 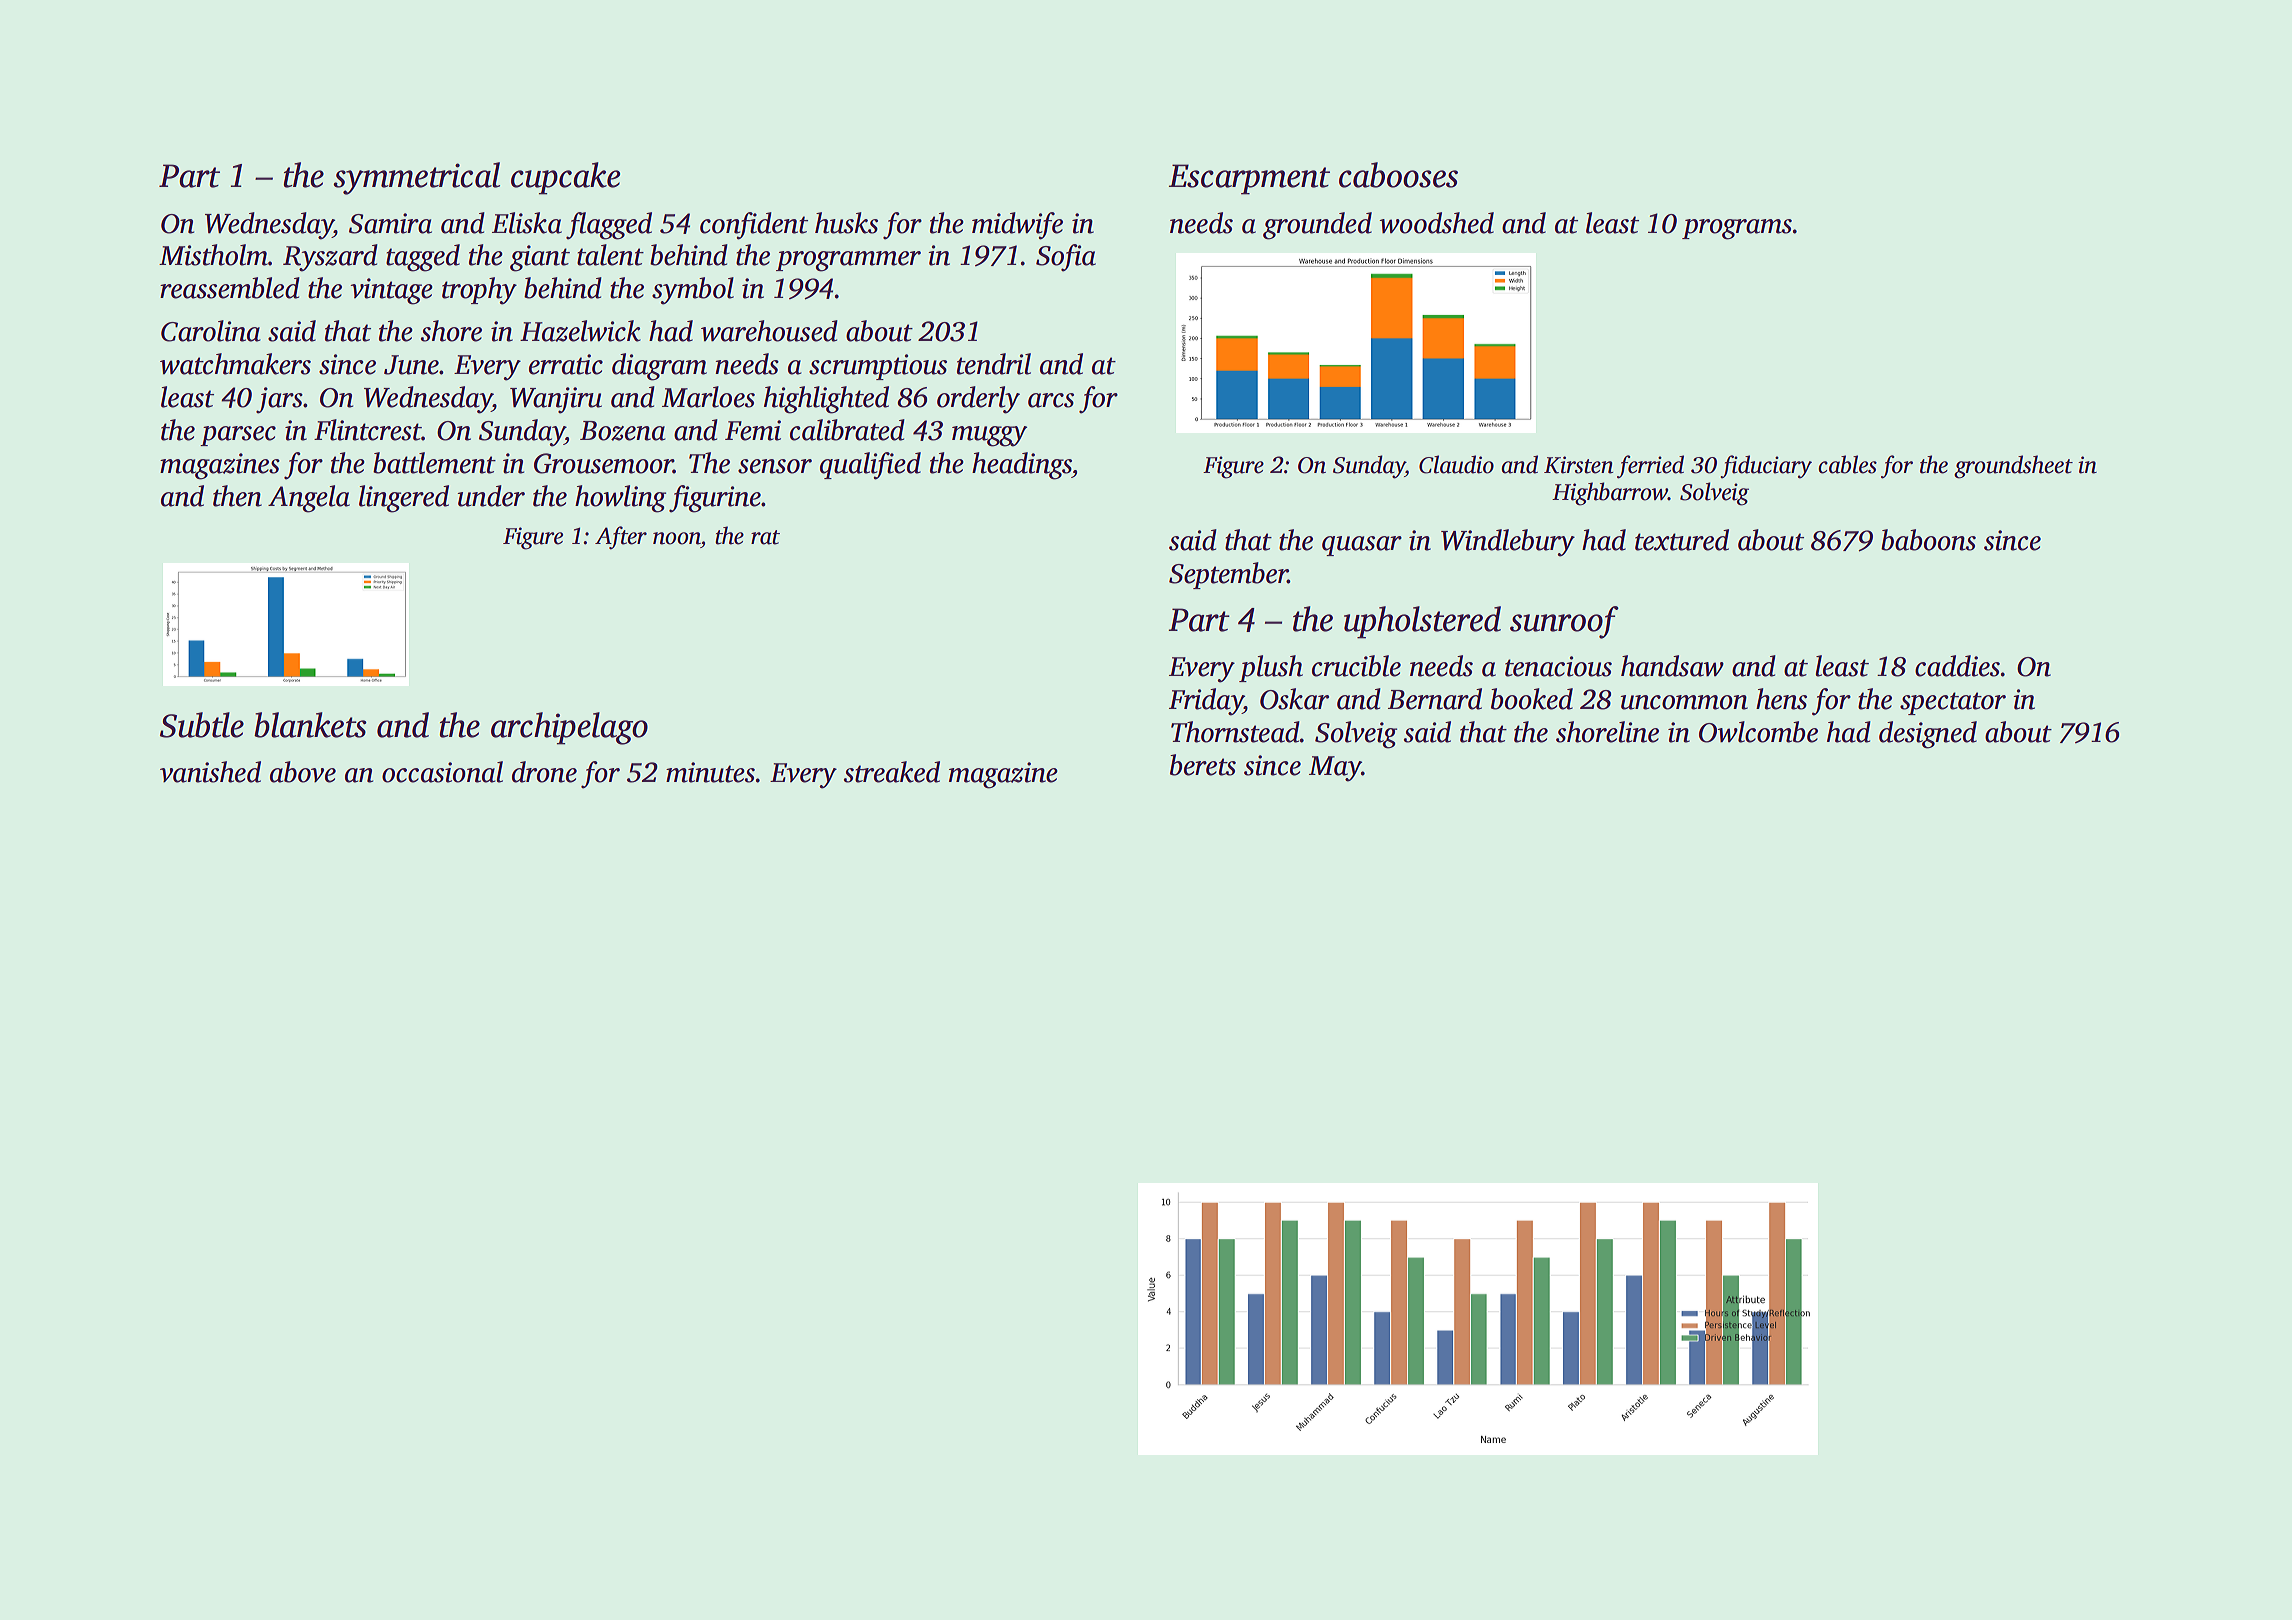 What do you see at coordinates (309, 499) in the document?
I see `Angela` at bounding box center [309, 499].
